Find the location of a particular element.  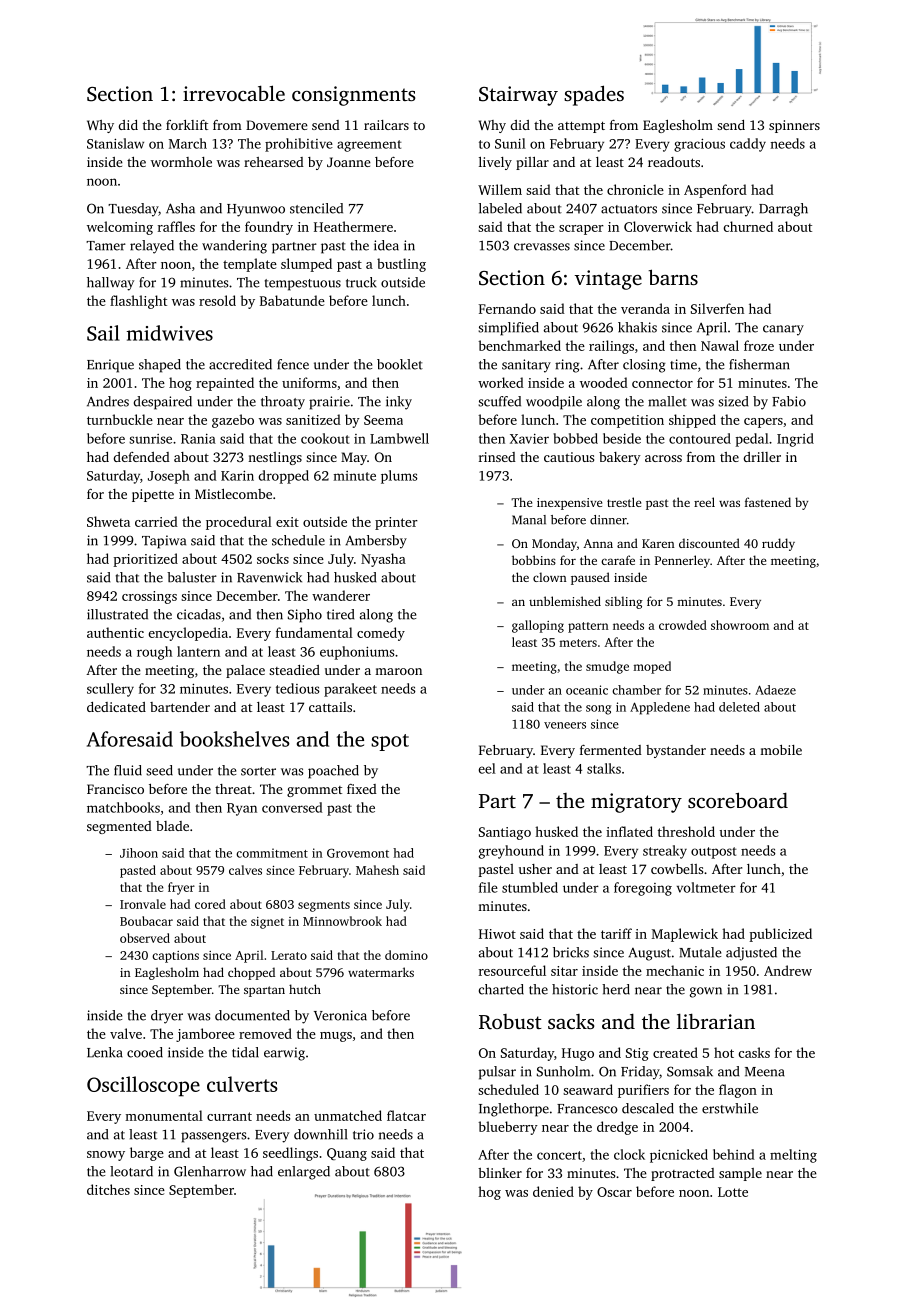

spinners is located at coordinates (794, 126).
